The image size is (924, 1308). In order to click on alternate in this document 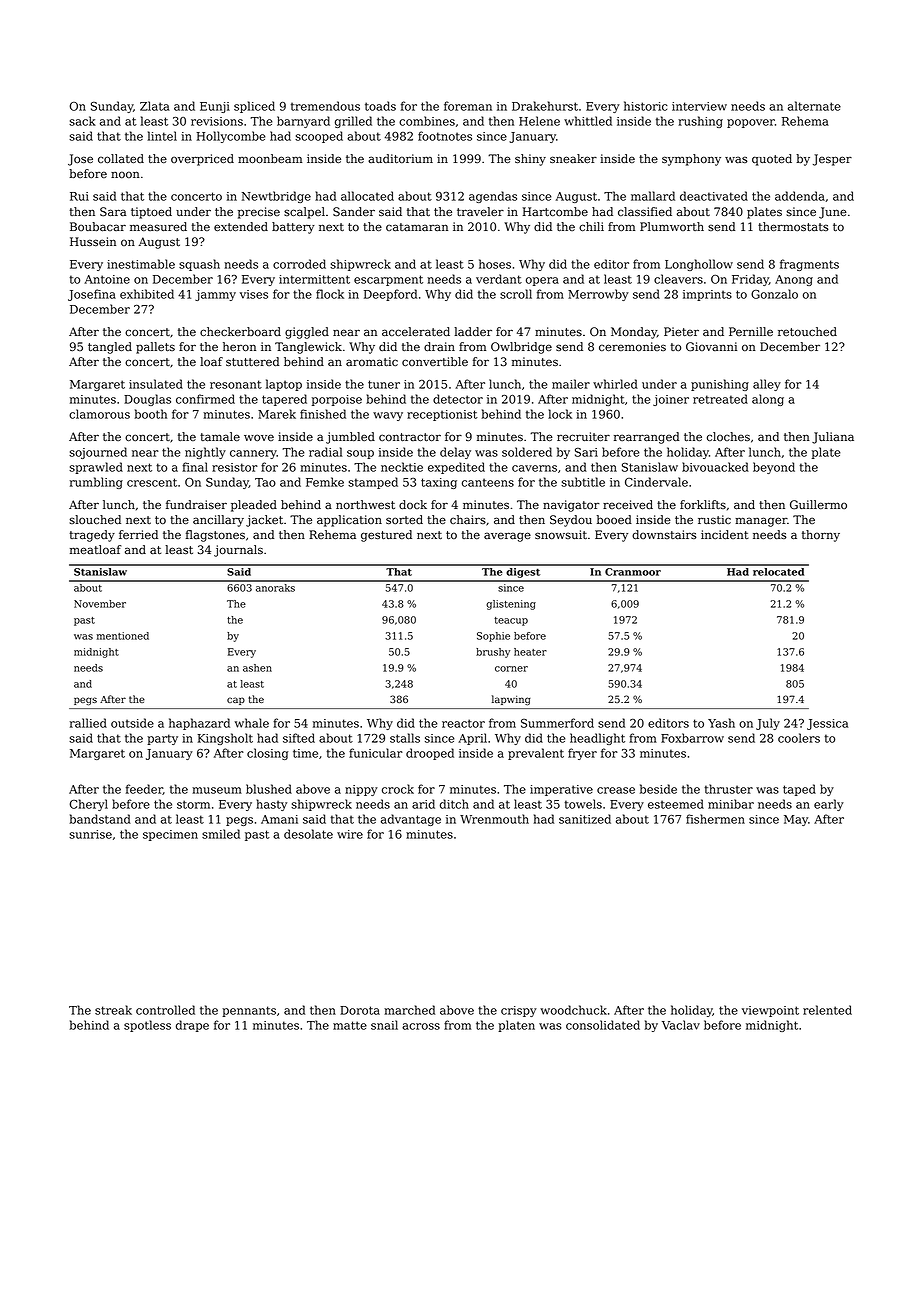, I will do `click(814, 106)`.
